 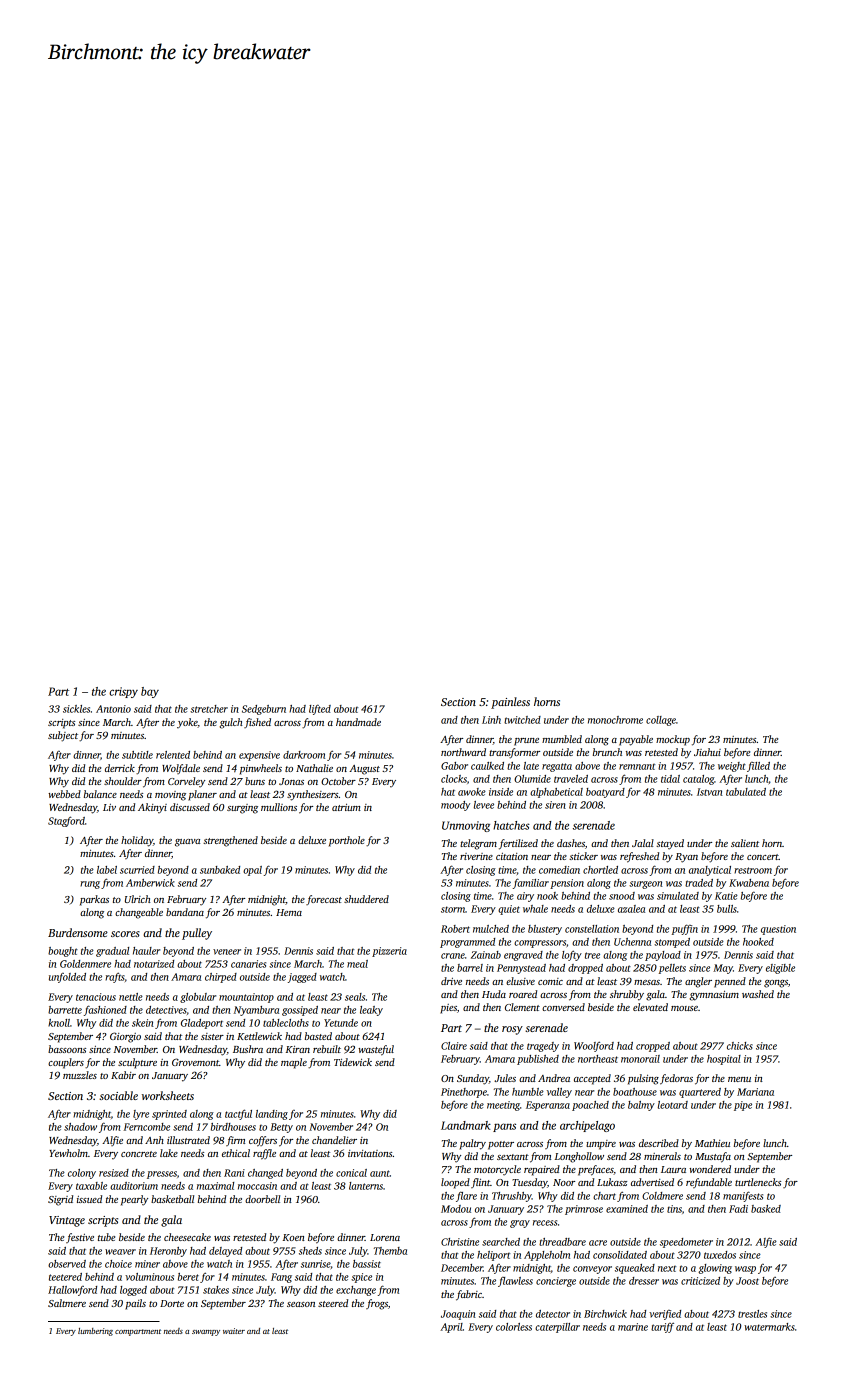 What do you see at coordinates (739, 1079) in the image?
I see `menu` at bounding box center [739, 1079].
